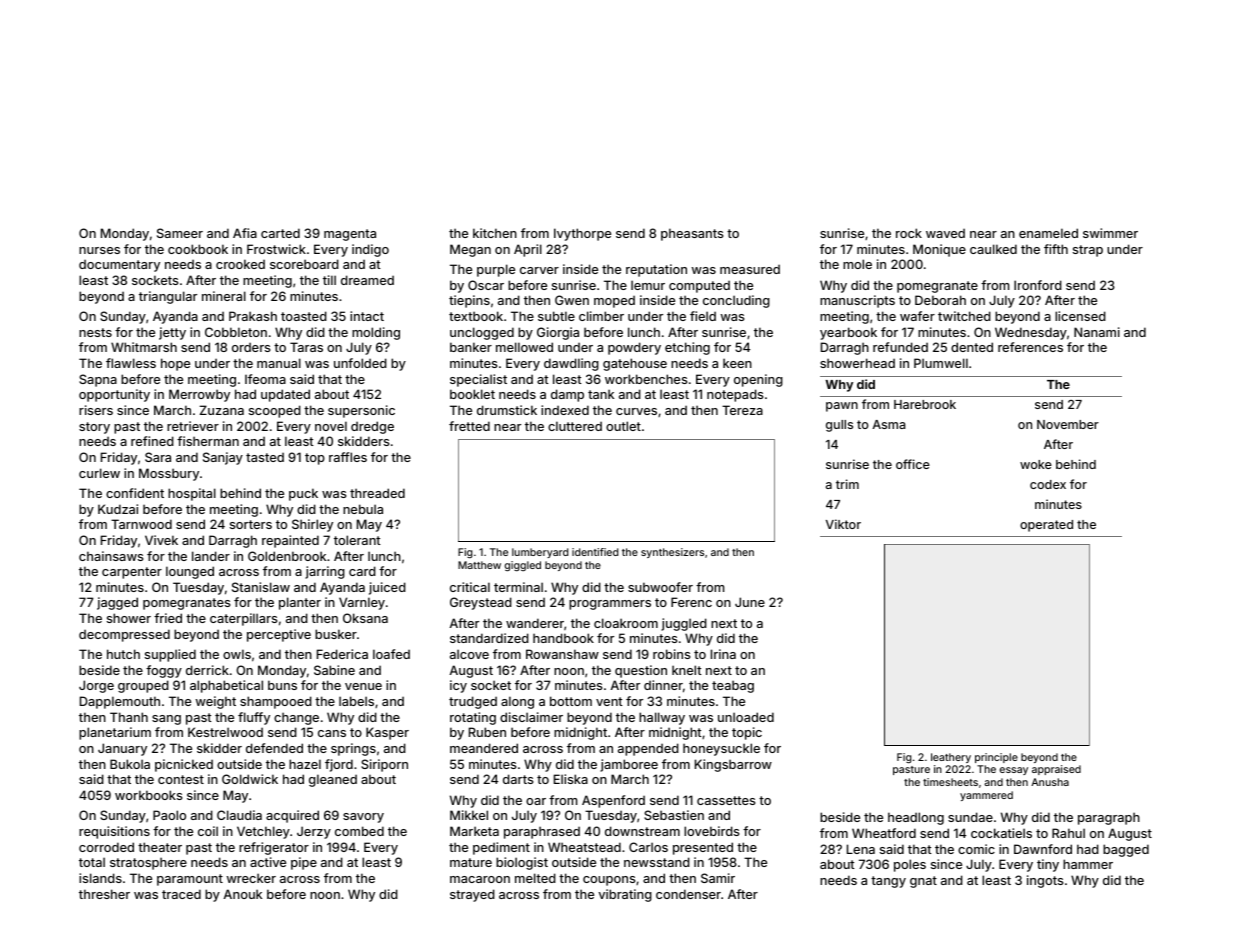  I want to click on unloaded, so click(746, 717).
